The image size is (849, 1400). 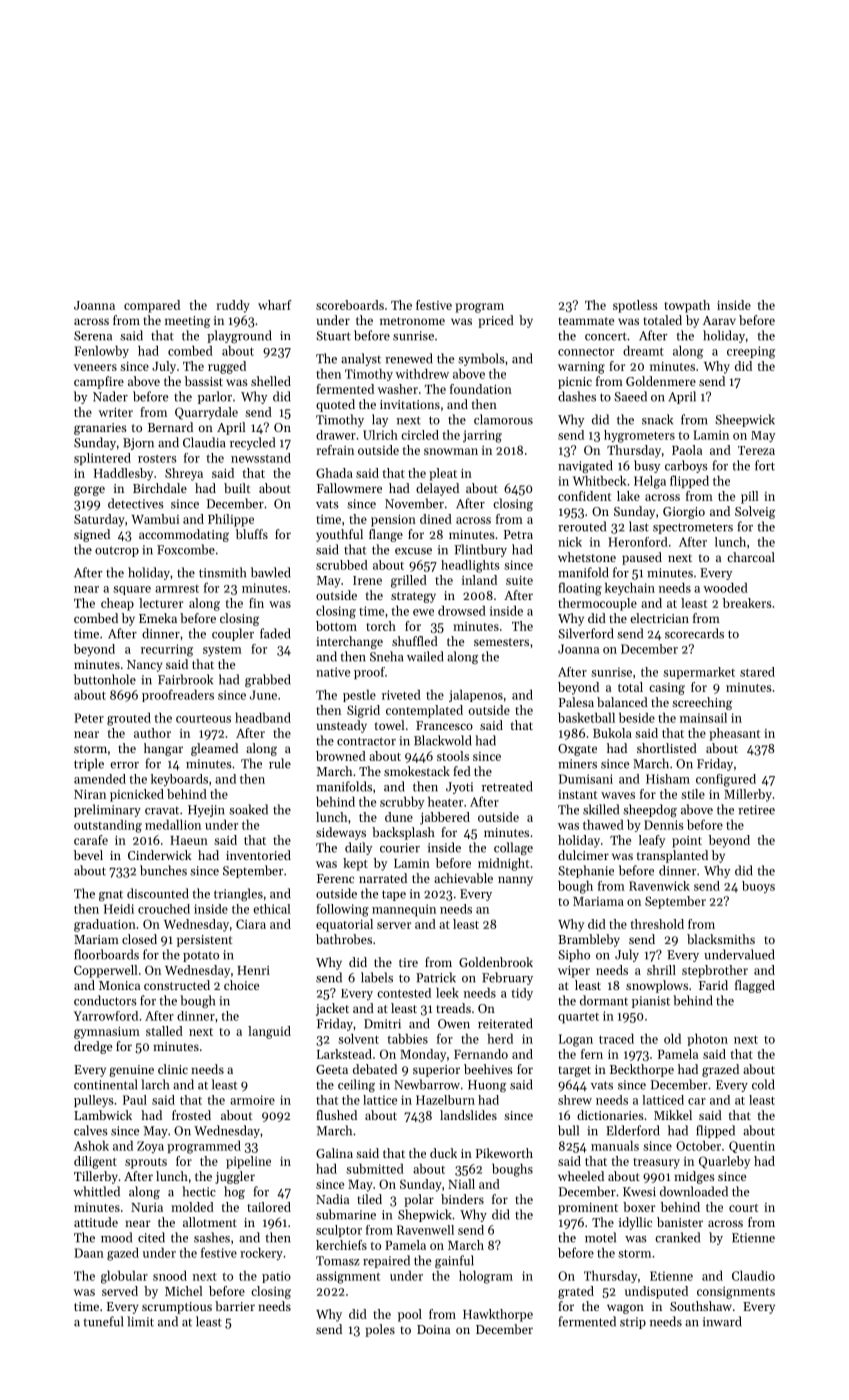 What do you see at coordinates (476, 696) in the image?
I see `jalapenos` at bounding box center [476, 696].
